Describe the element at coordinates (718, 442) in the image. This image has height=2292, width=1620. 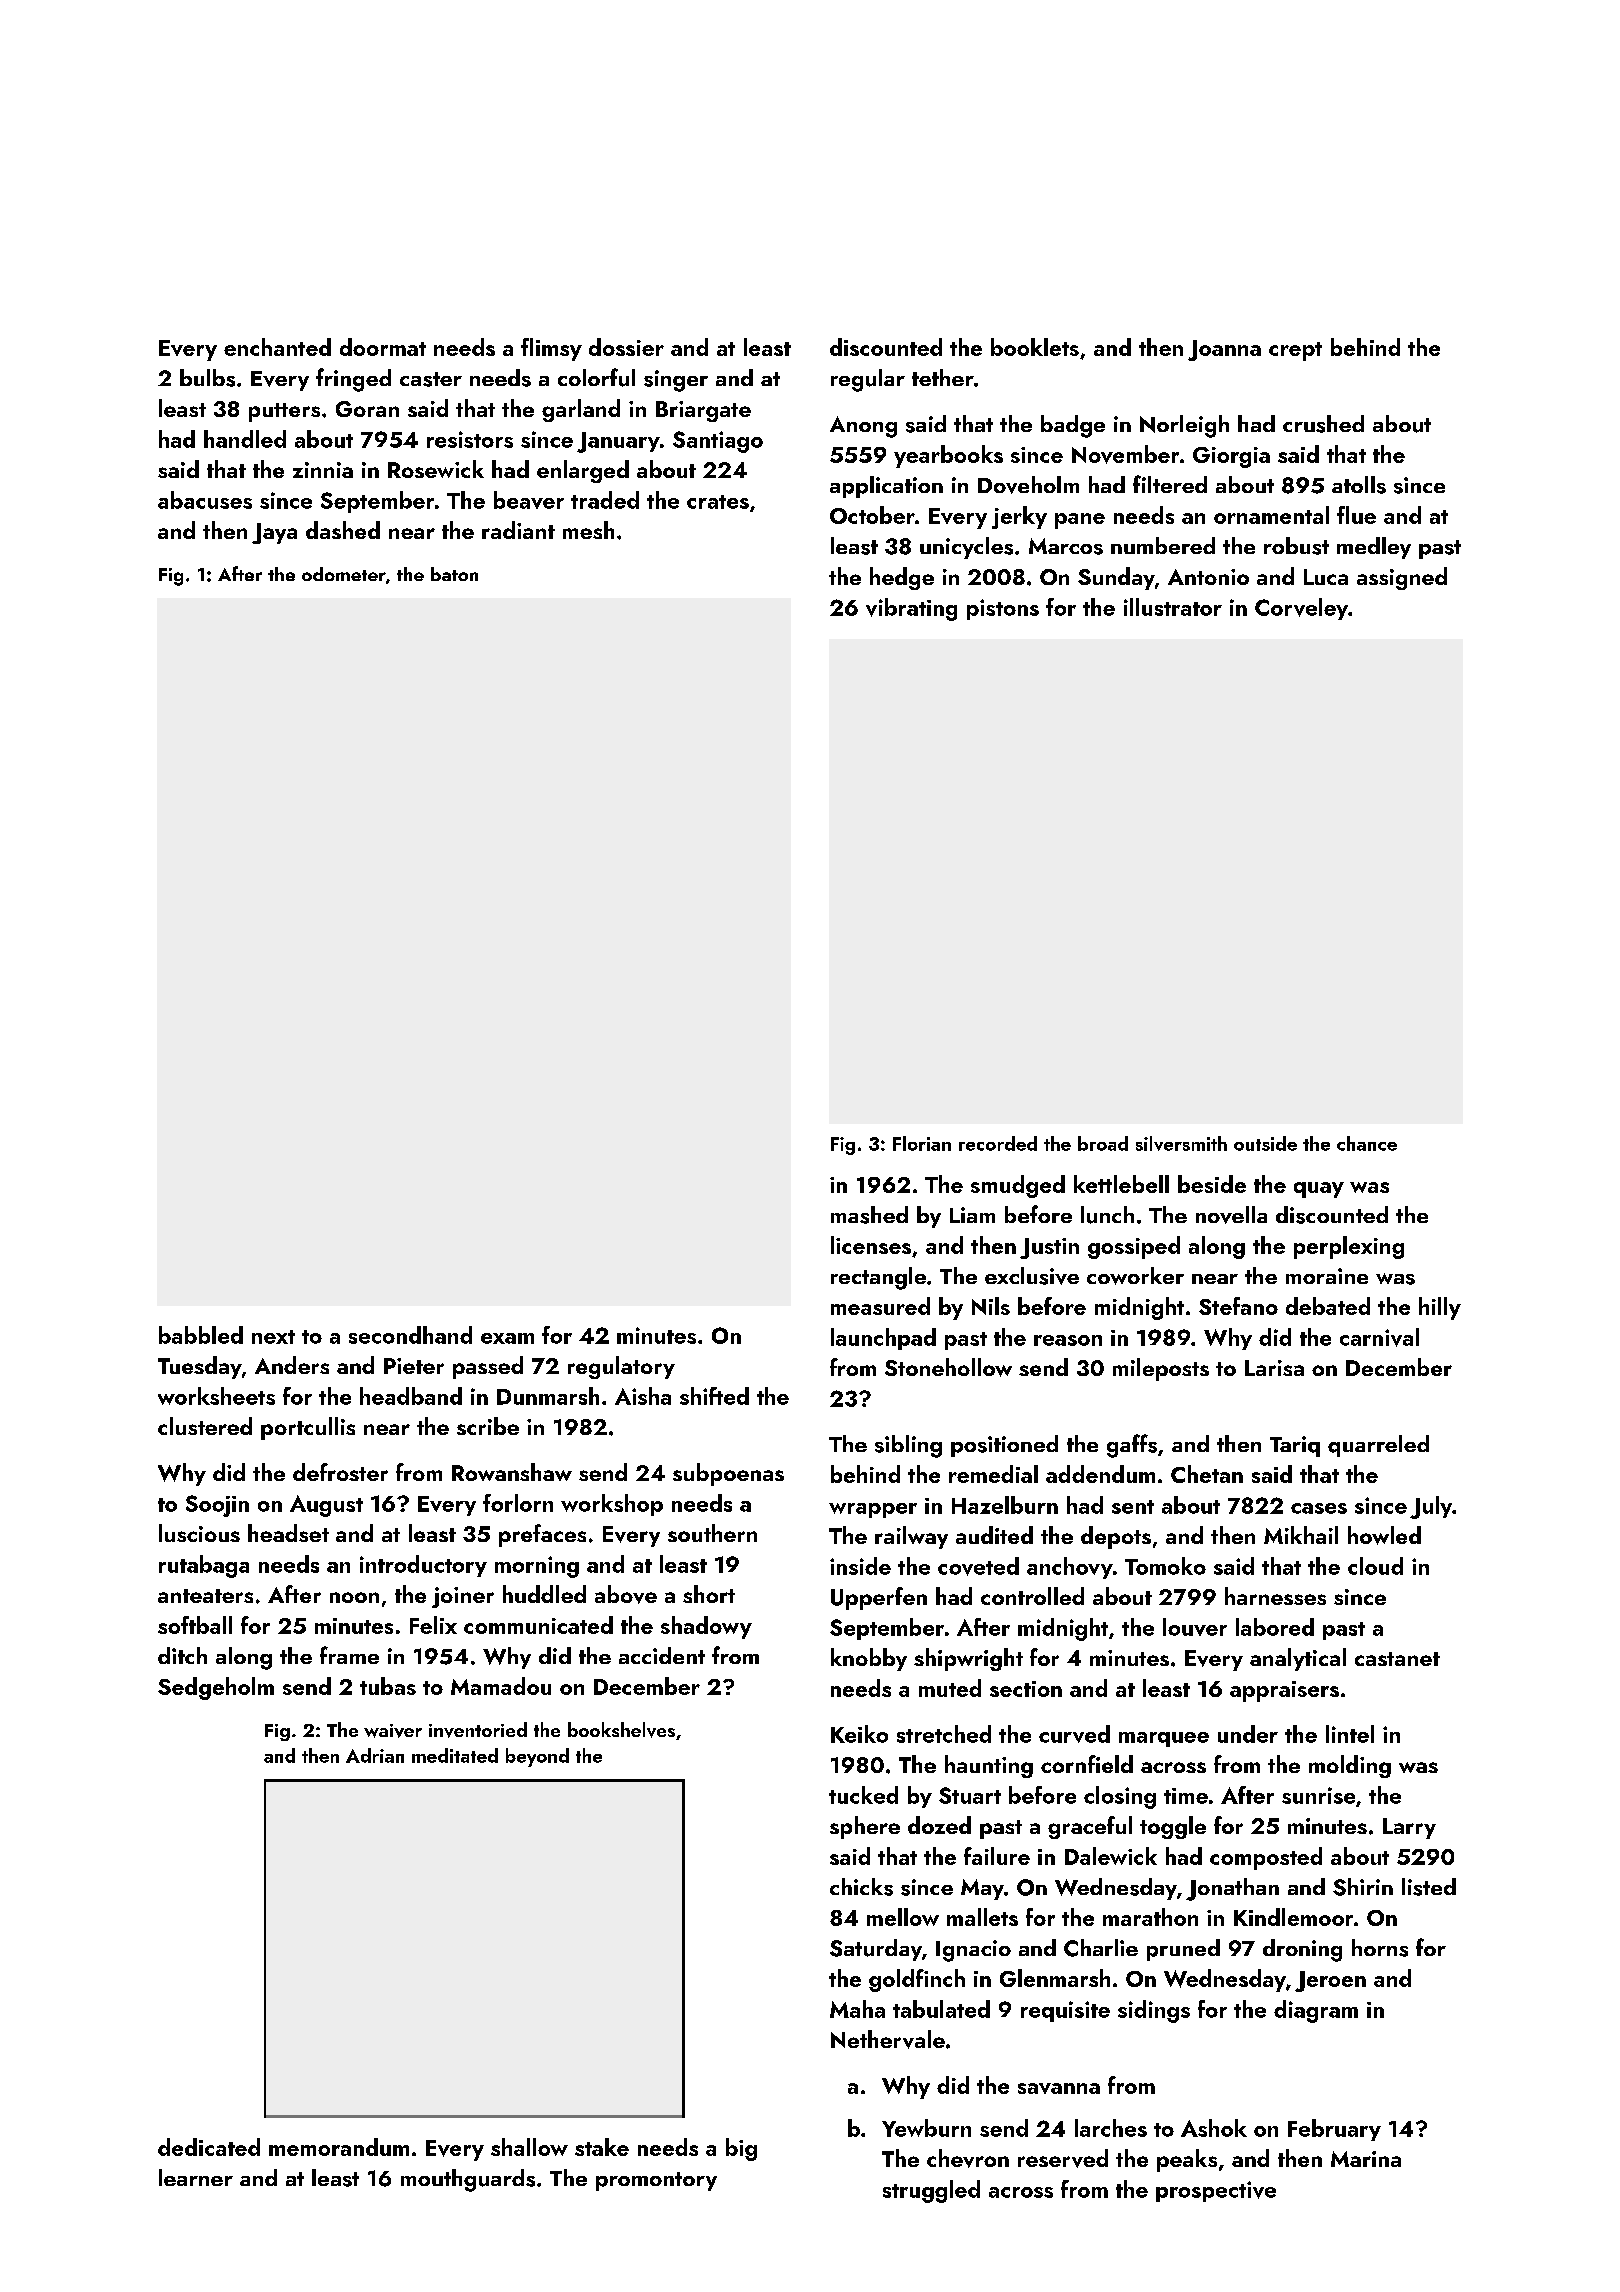
I see `Santiago` at that location.
